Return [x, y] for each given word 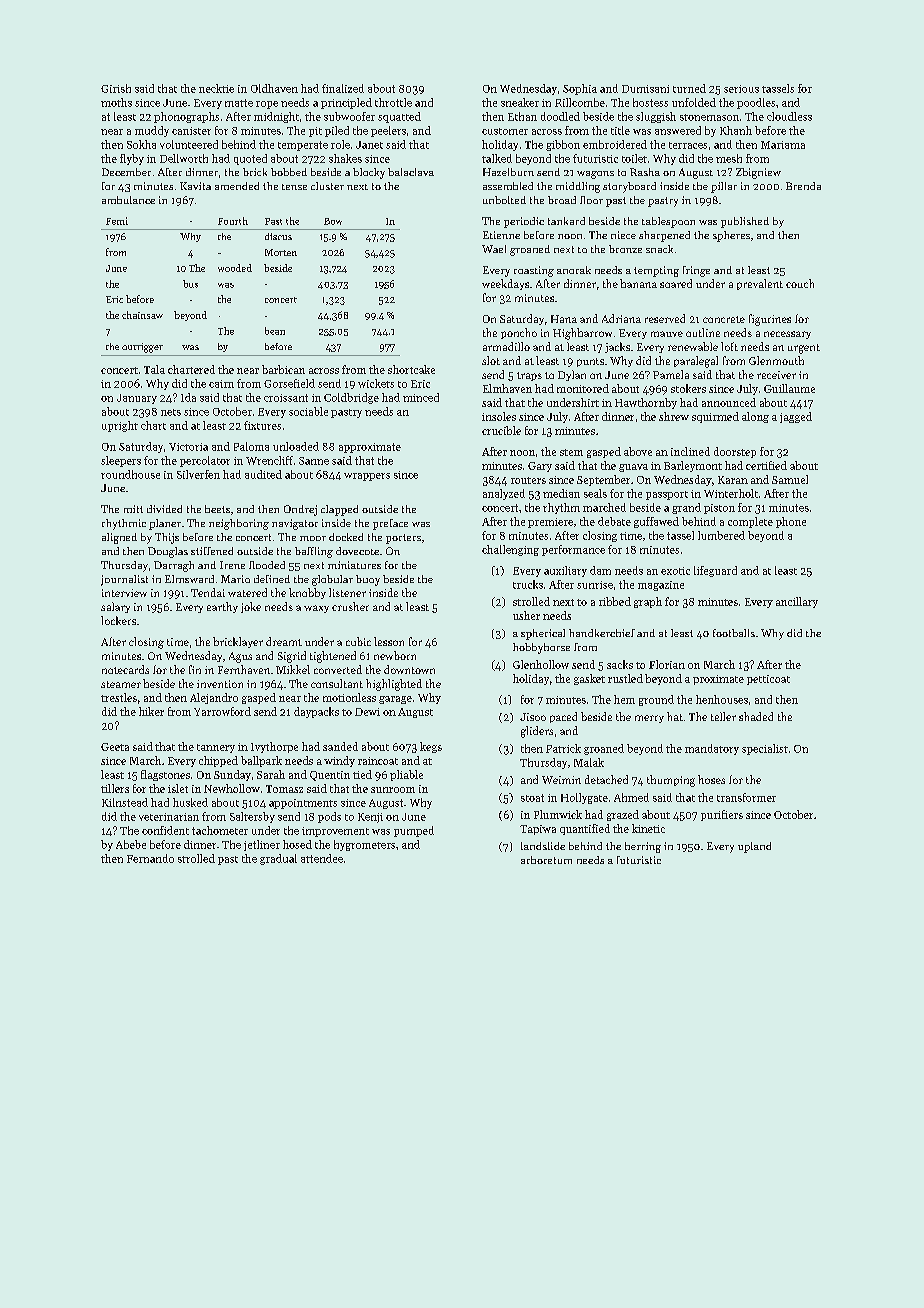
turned [689, 88]
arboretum [546, 860]
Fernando [150, 858]
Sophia [580, 89]
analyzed [504, 494]
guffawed [656, 522]
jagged [796, 417]
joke [251, 607]
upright [120, 426]
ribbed [615, 601]
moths [116, 102]
